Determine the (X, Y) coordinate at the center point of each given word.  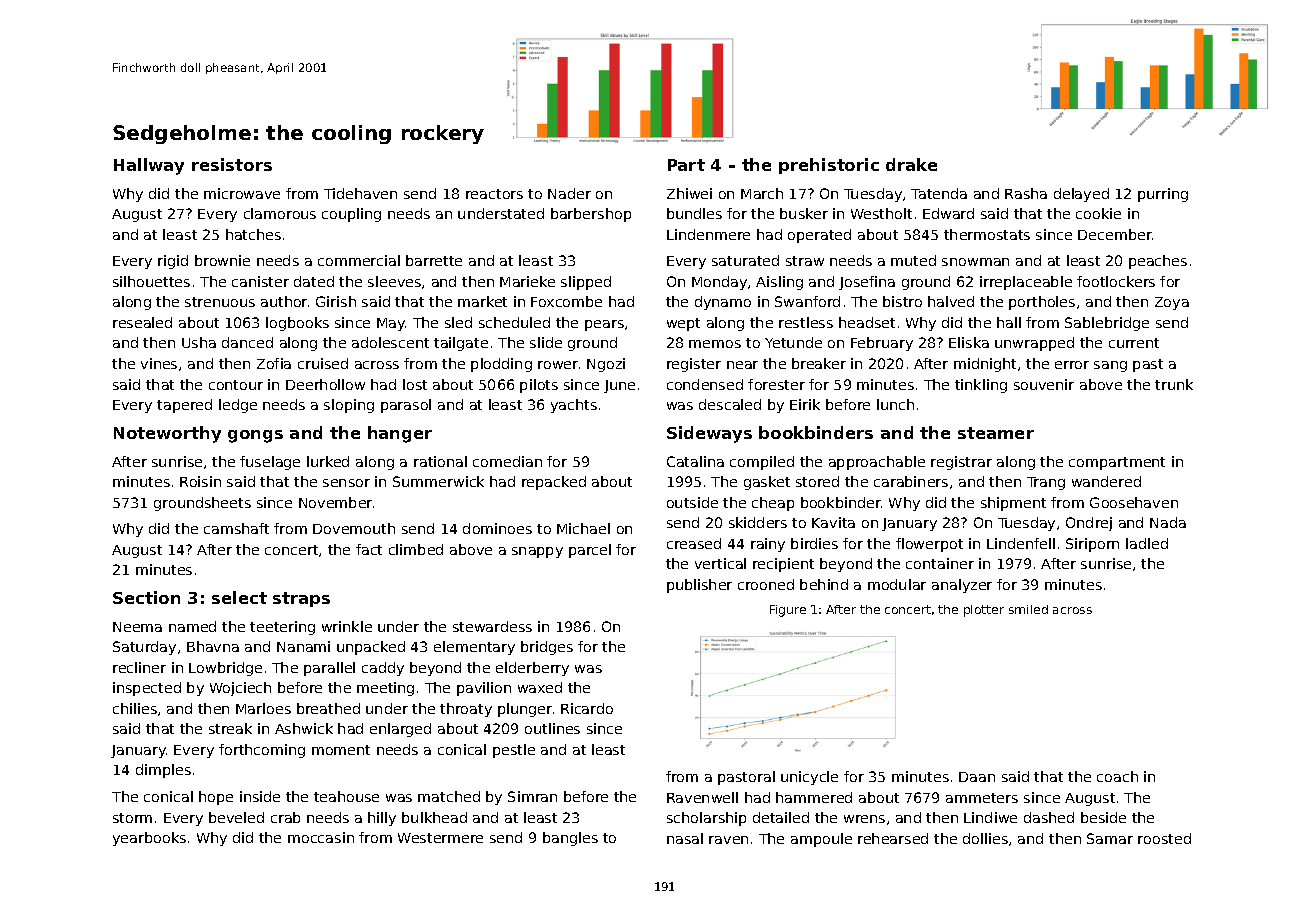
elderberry (532, 669)
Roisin (200, 481)
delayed (1081, 195)
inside (260, 796)
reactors (494, 194)
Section (146, 597)
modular (897, 584)
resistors (232, 164)
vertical (720, 563)
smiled (1028, 609)
